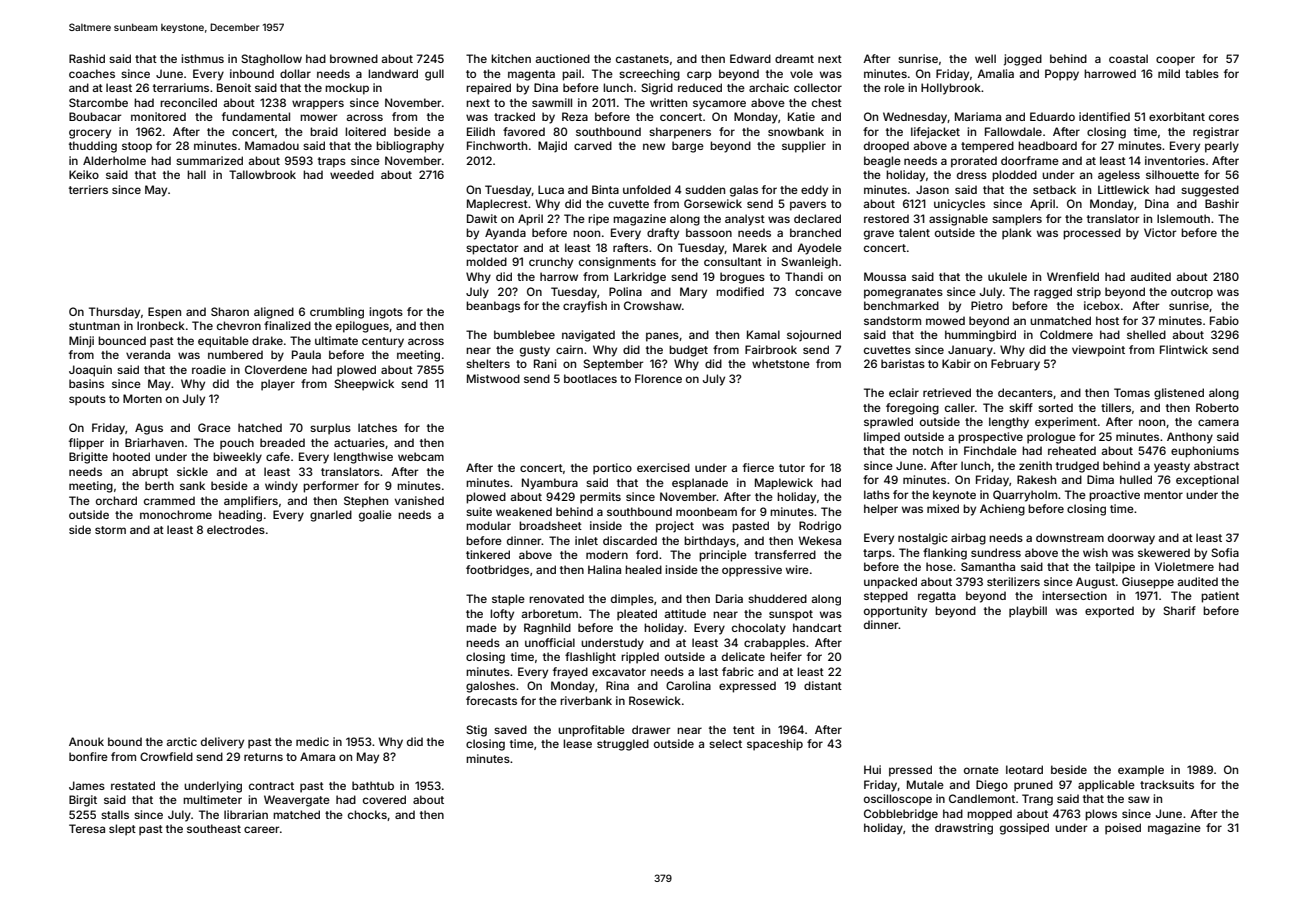  What do you see at coordinates (709, 232) in the screenshot?
I see `bassoon` at bounding box center [709, 232].
